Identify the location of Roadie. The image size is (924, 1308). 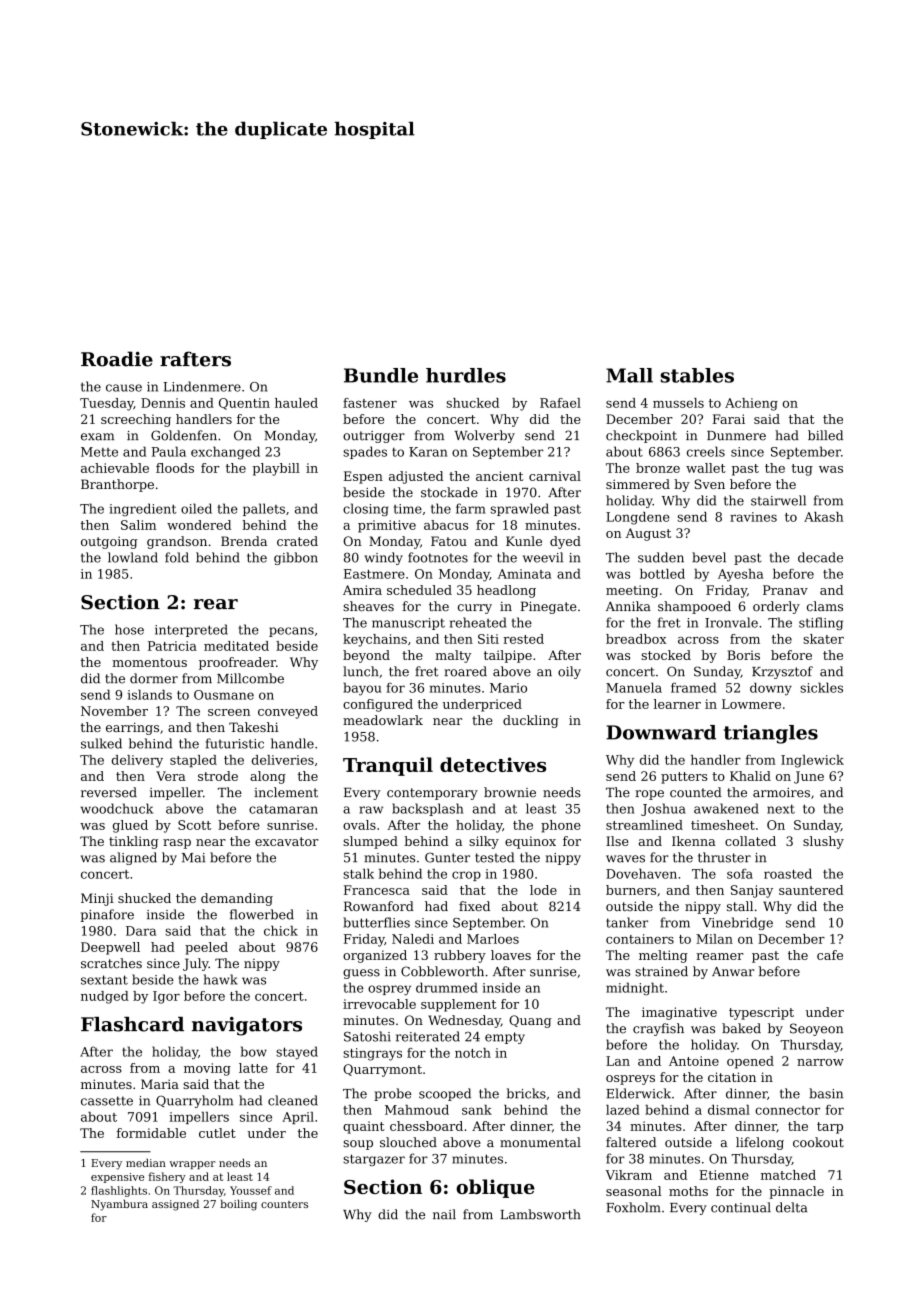
(117, 359).
